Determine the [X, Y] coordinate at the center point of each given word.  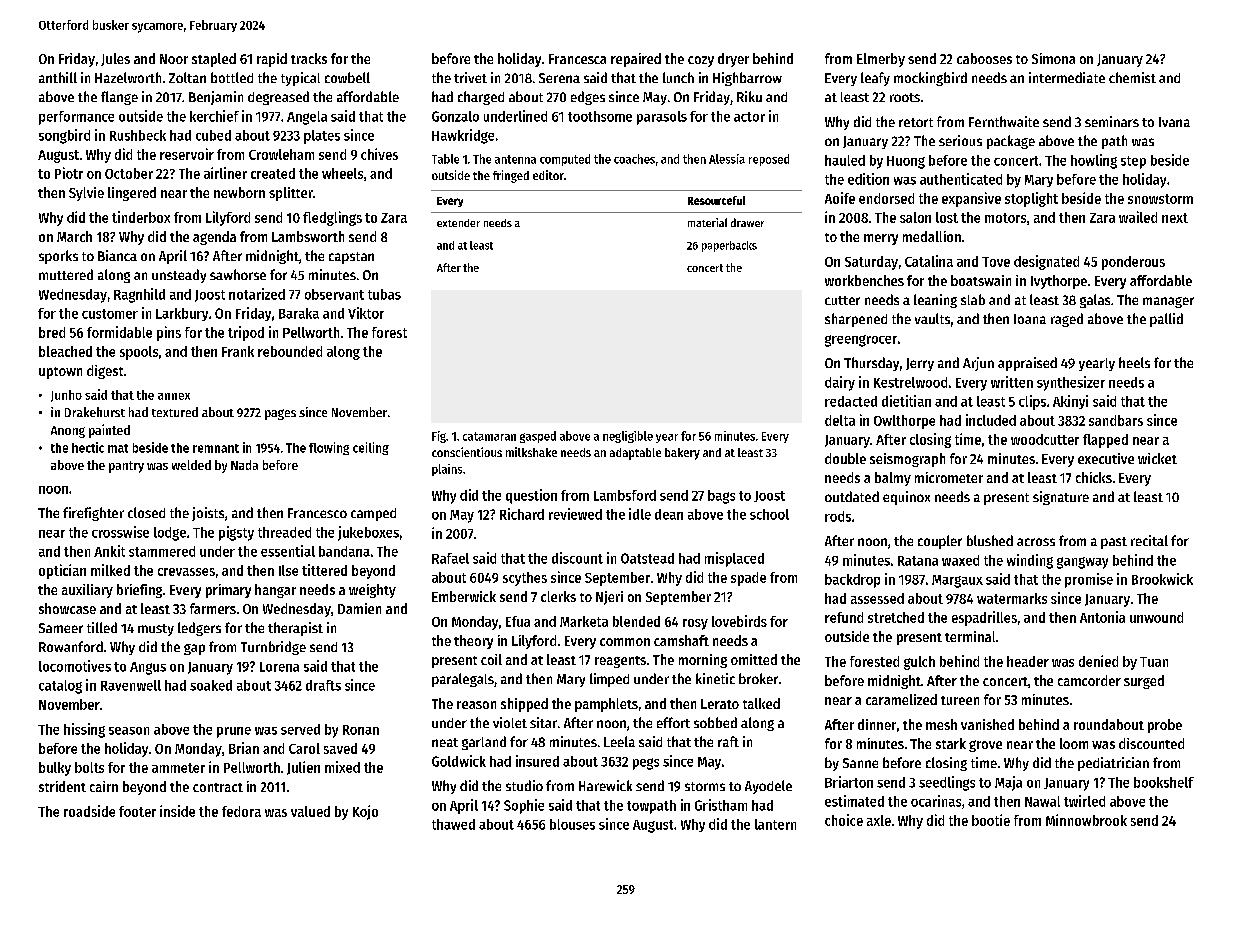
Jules [115, 59]
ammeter [178, 768]
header [1028, 661]
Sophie [524, 806]
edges [588, 98]
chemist [1132, 77]
